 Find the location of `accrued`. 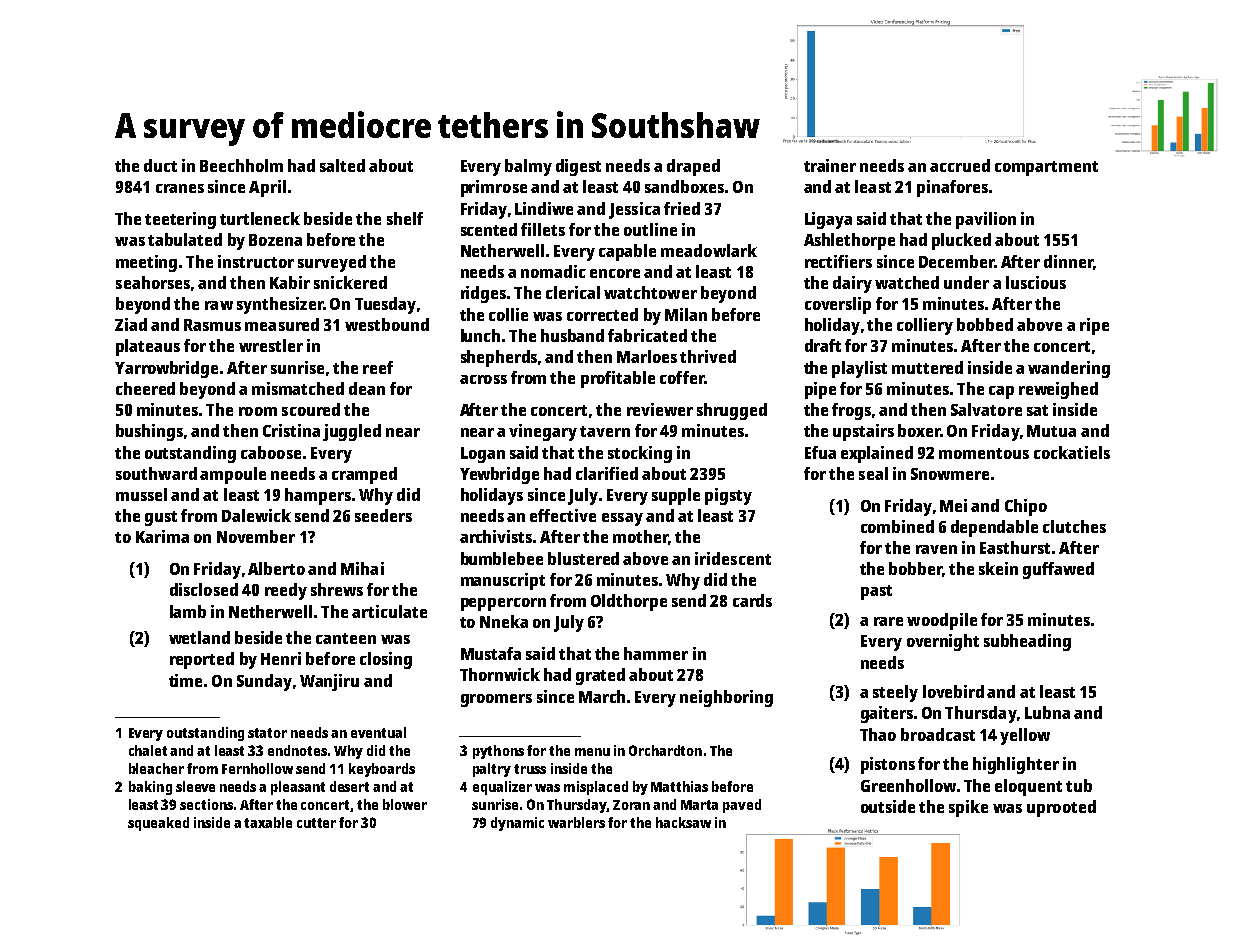

accrued is located at coordinates (960, 165).
